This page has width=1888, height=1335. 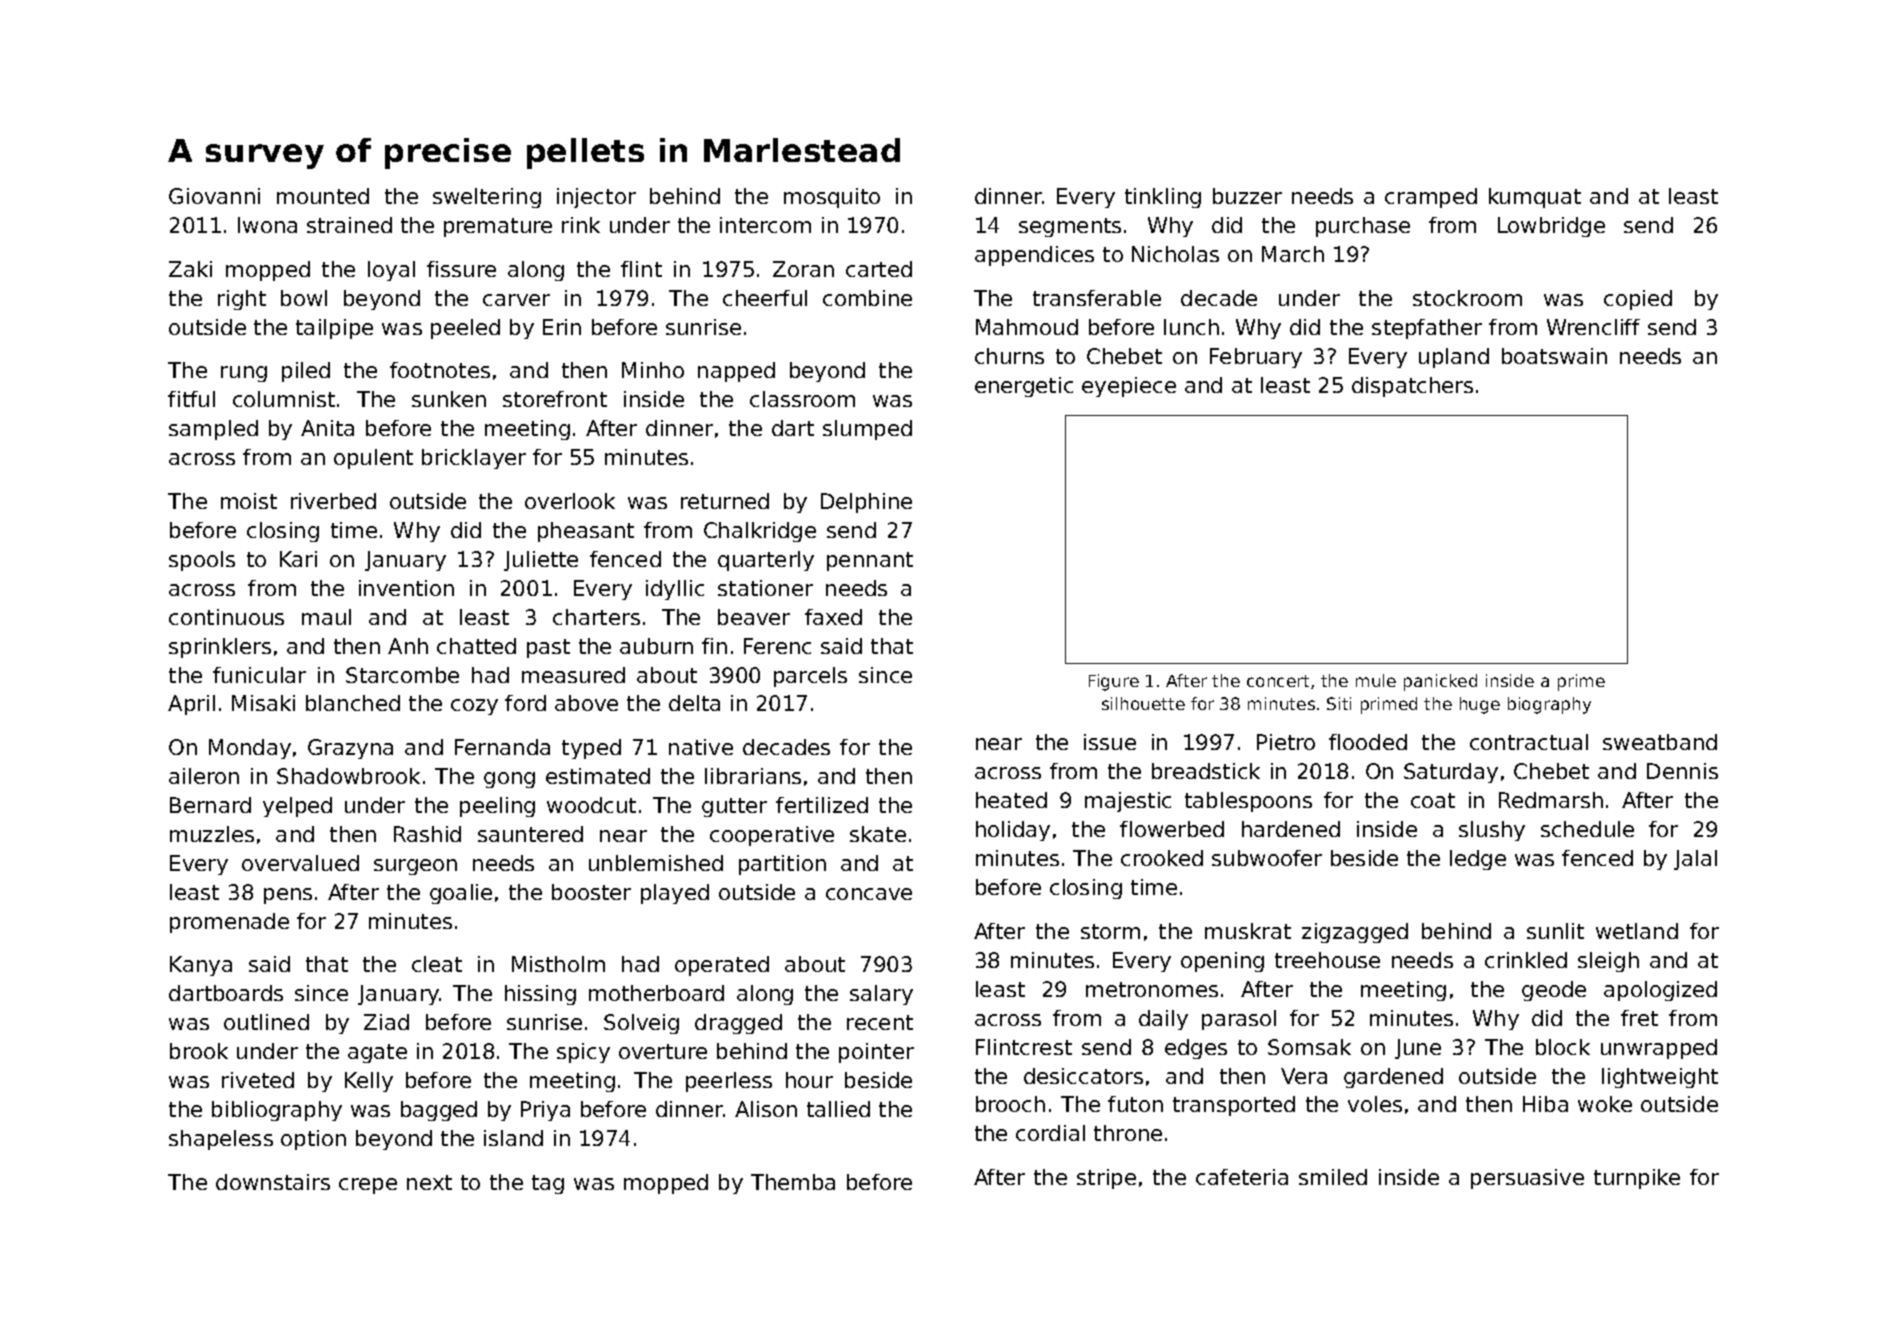 What do you see at coordinates (765, 298) in the page?
I see `cheerful` at bounding box center [765, 298].
